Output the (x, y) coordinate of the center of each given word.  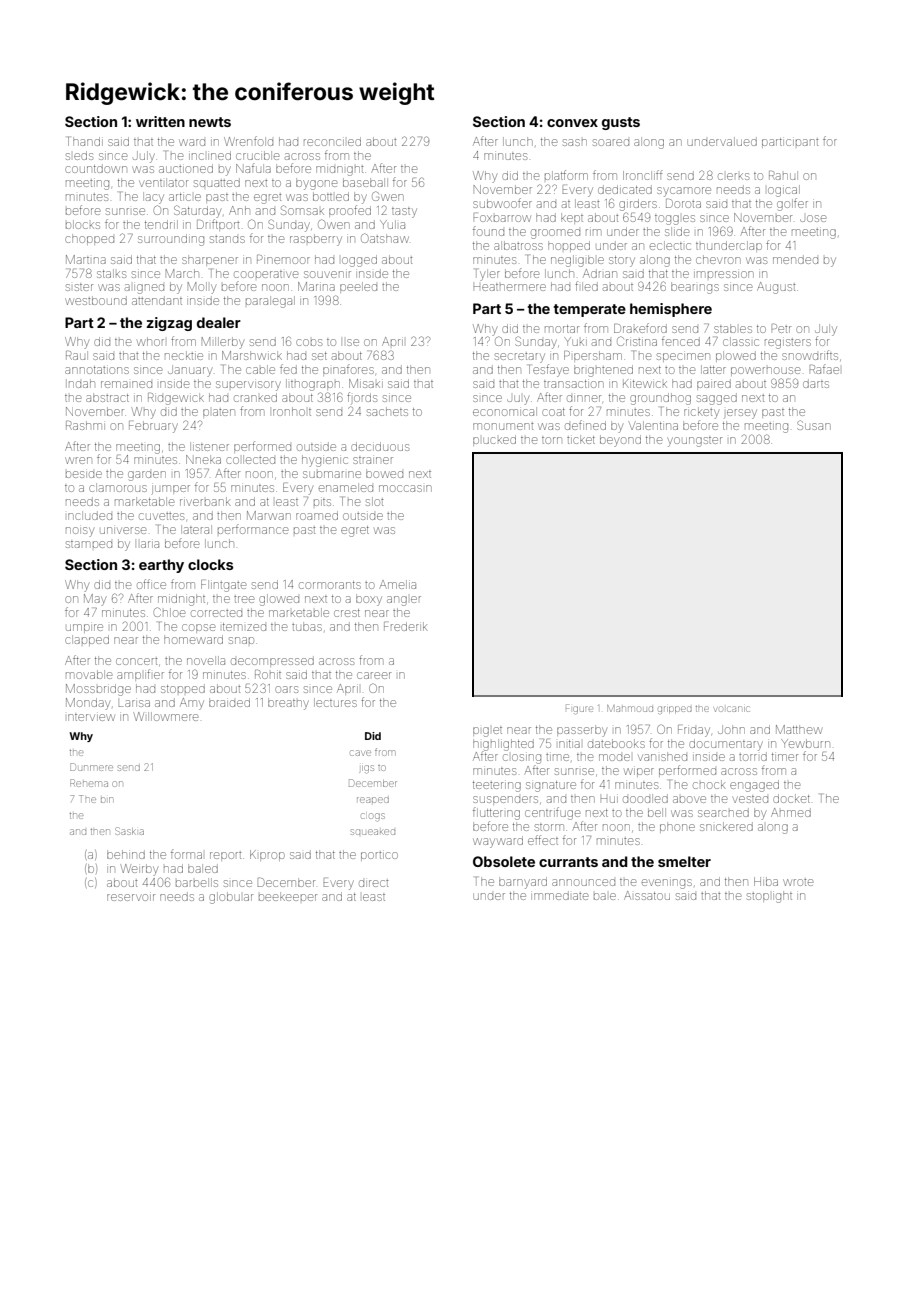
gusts (621, 123)
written (160, 121)
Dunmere (91, 767)
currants (568, 862)
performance (253, 529)
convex (572, 123)
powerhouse (765, 371)
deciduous (380, 446)
